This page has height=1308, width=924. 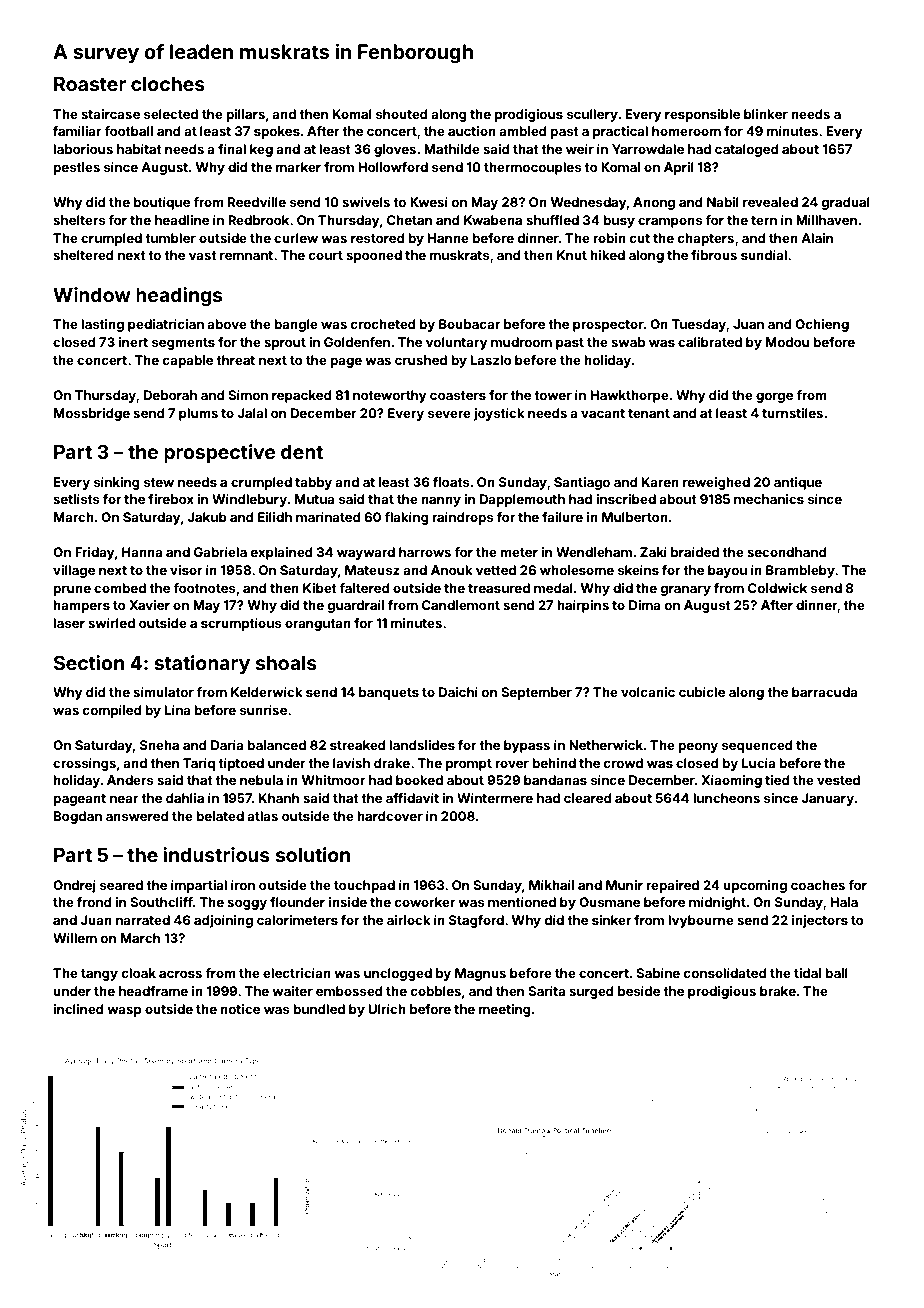 What do you see at coordinates (726, 798) in the page?
I see `luncheons` at bounding box center [726, 798].
